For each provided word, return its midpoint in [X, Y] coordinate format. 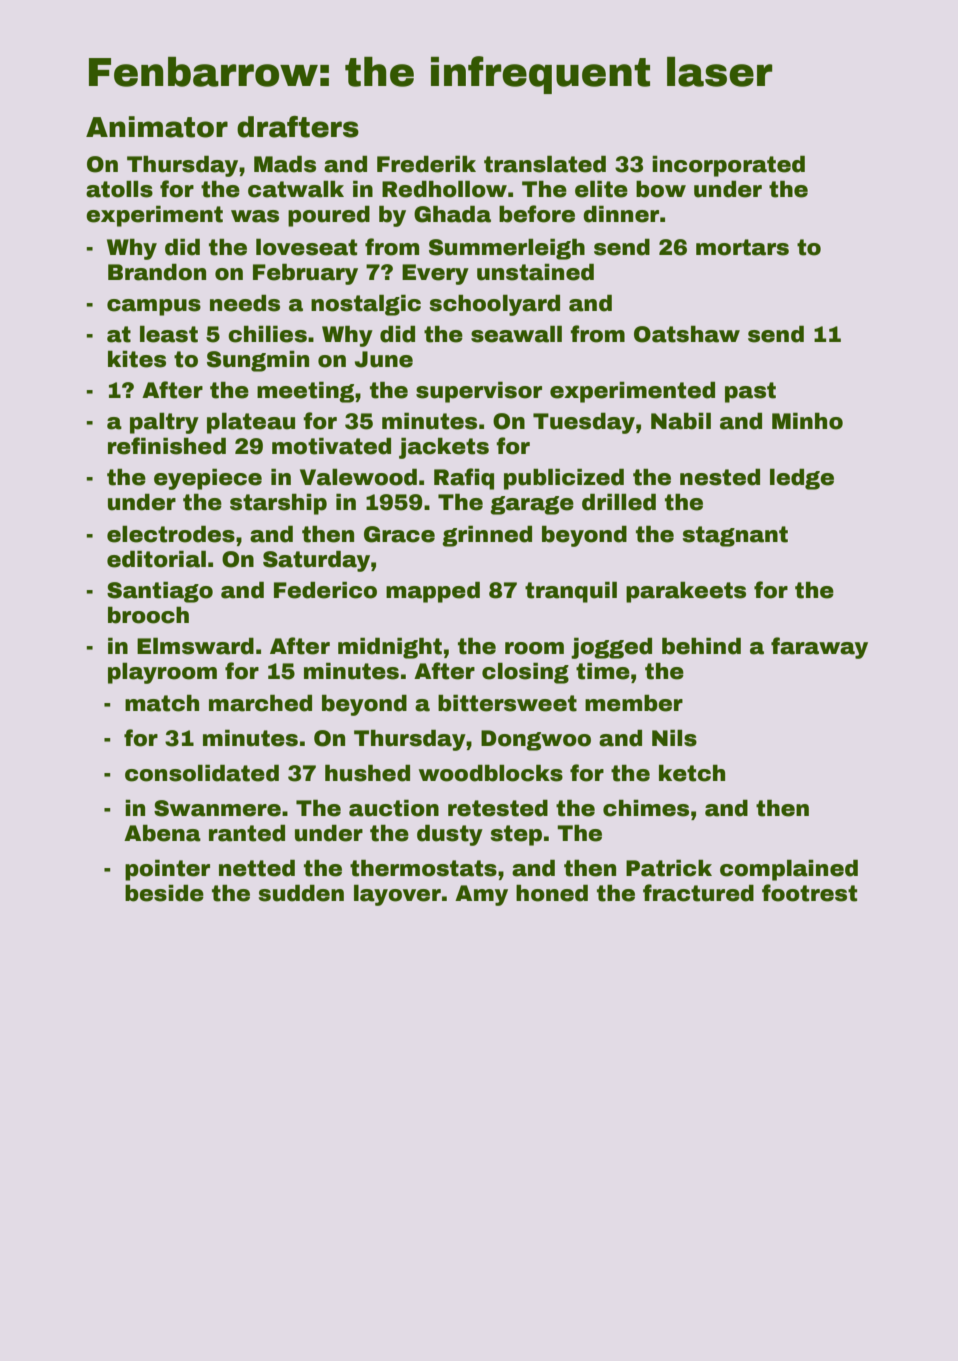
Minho [807, 421]
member [634, 703]
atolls [119, 189]
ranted [247, 833]
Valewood [358, 477]
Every [435, 274]
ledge [802, 479]
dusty [450, 835]
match [162, 703]
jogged [611, 648]
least [169, 334]
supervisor [479, 392]
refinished [167, 446]
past [750, 392]
